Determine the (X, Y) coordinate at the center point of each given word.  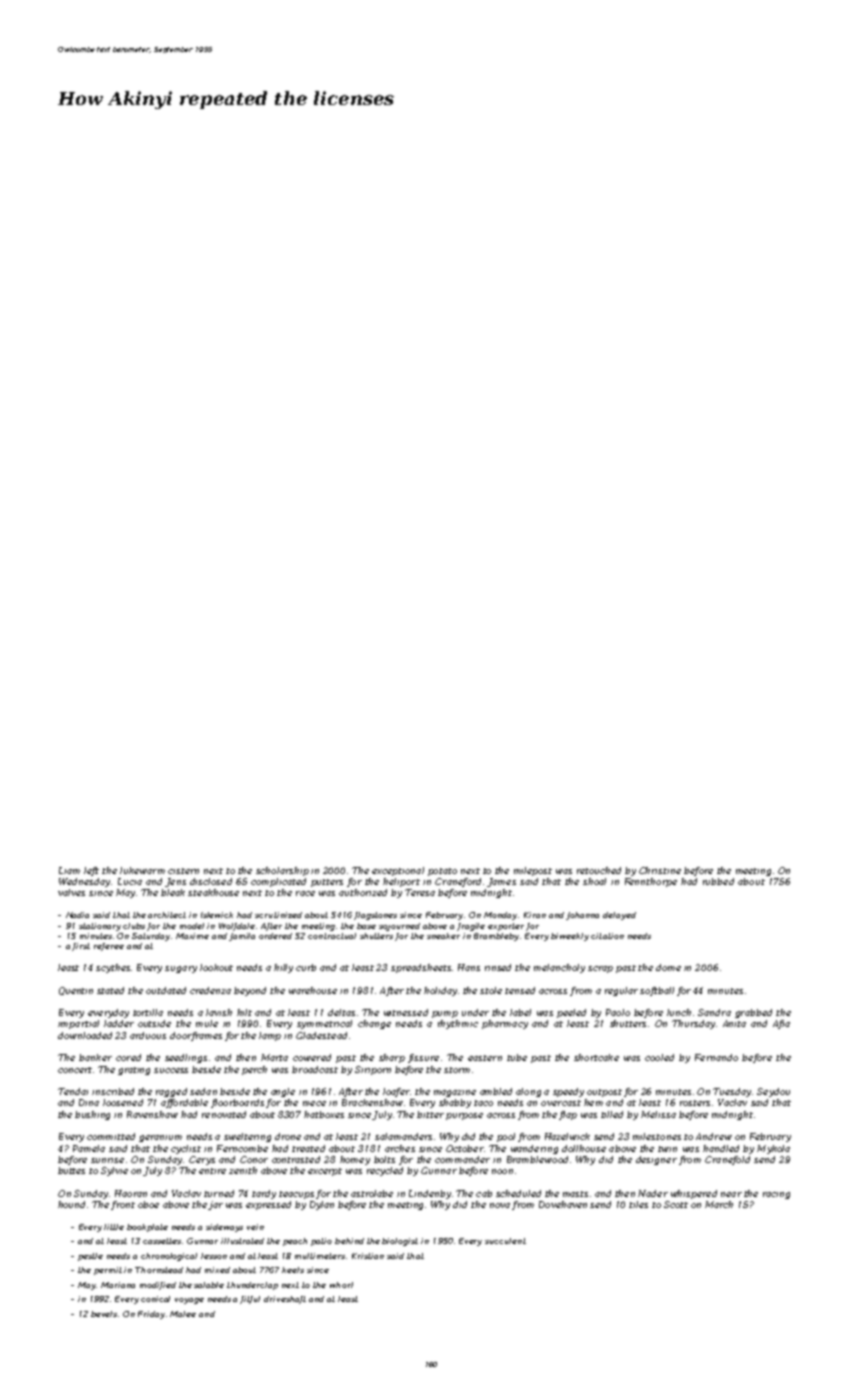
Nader (653, 1193)
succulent (505, 1241)
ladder (119, 1023)
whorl (341, 1285)
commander (462, 1159)
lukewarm (142, 870)
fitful (250, 1300)
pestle (90, 1257)
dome (668, 967)
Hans (469, 967)
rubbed (718, 881)
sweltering (247, 1137)
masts (575, 1194)
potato (442, 872)
